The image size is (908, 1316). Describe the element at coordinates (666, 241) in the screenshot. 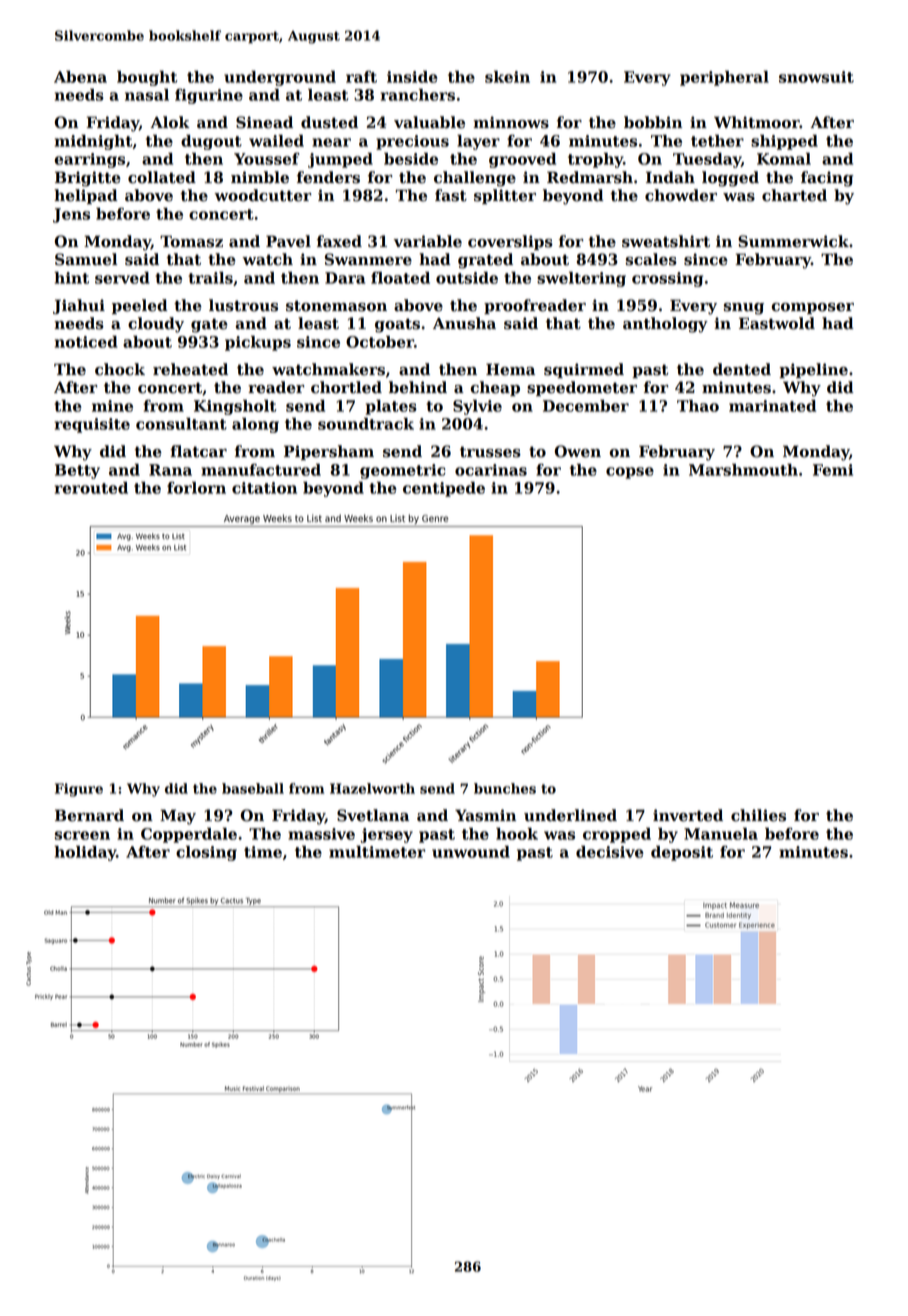

I see `sweatshirt` at that location.
